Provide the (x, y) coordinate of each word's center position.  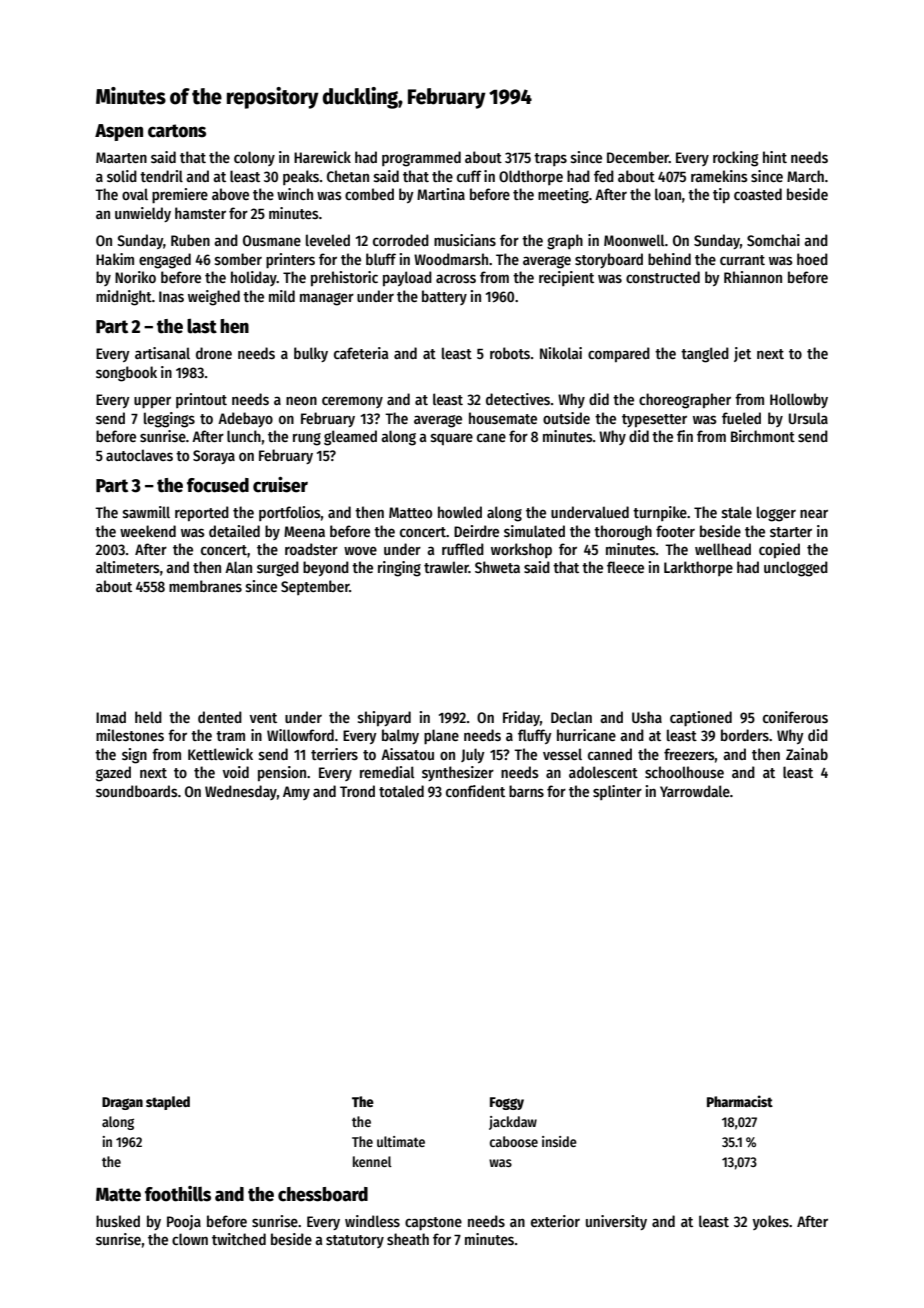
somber (238, 259)
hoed (812, 259)
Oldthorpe (531, 177)
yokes (770, 1222)
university (616, 1222)
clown (190, 1239)
